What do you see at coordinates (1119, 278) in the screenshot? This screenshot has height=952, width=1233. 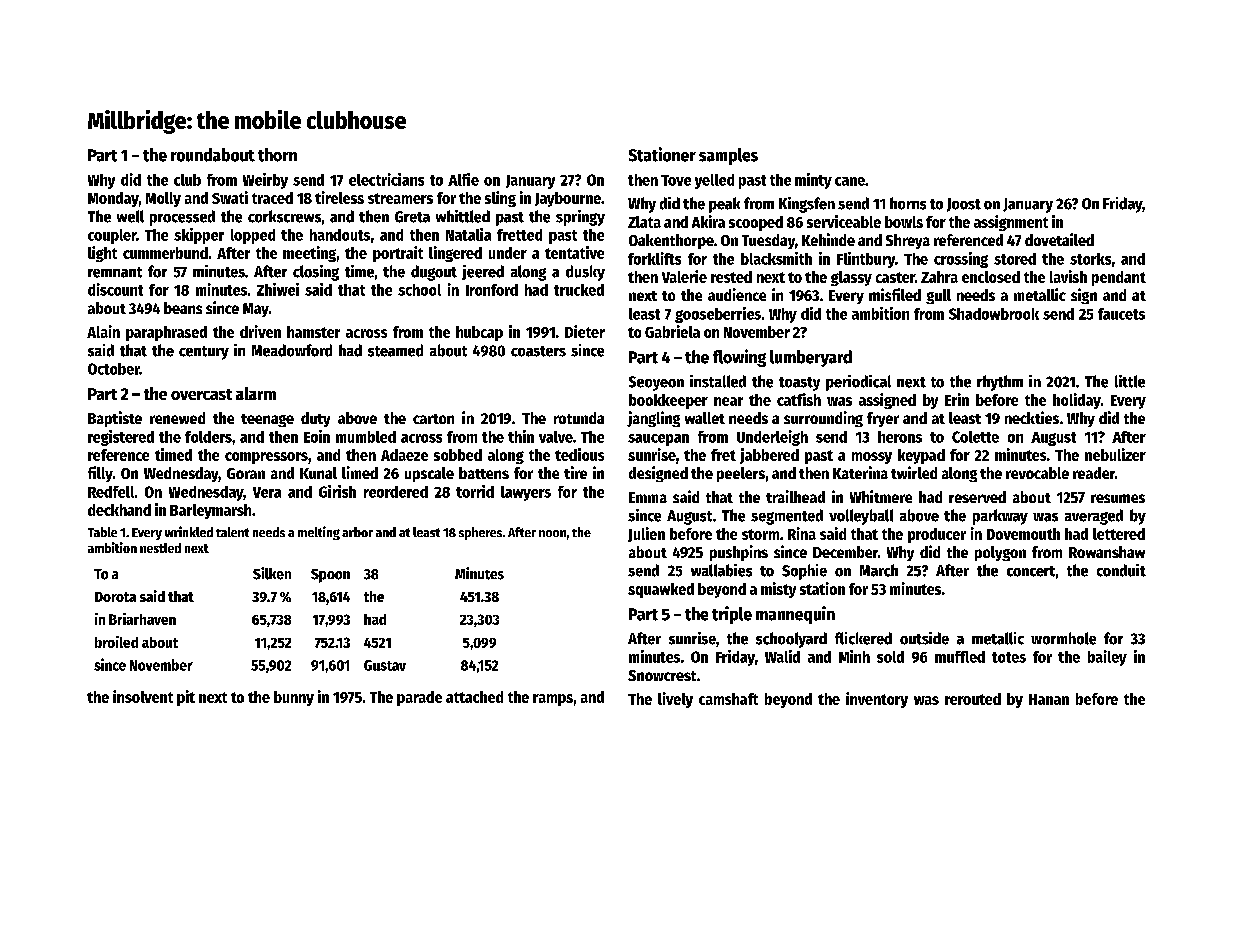 I see `pendant` at bounding box center [1119, 278].
